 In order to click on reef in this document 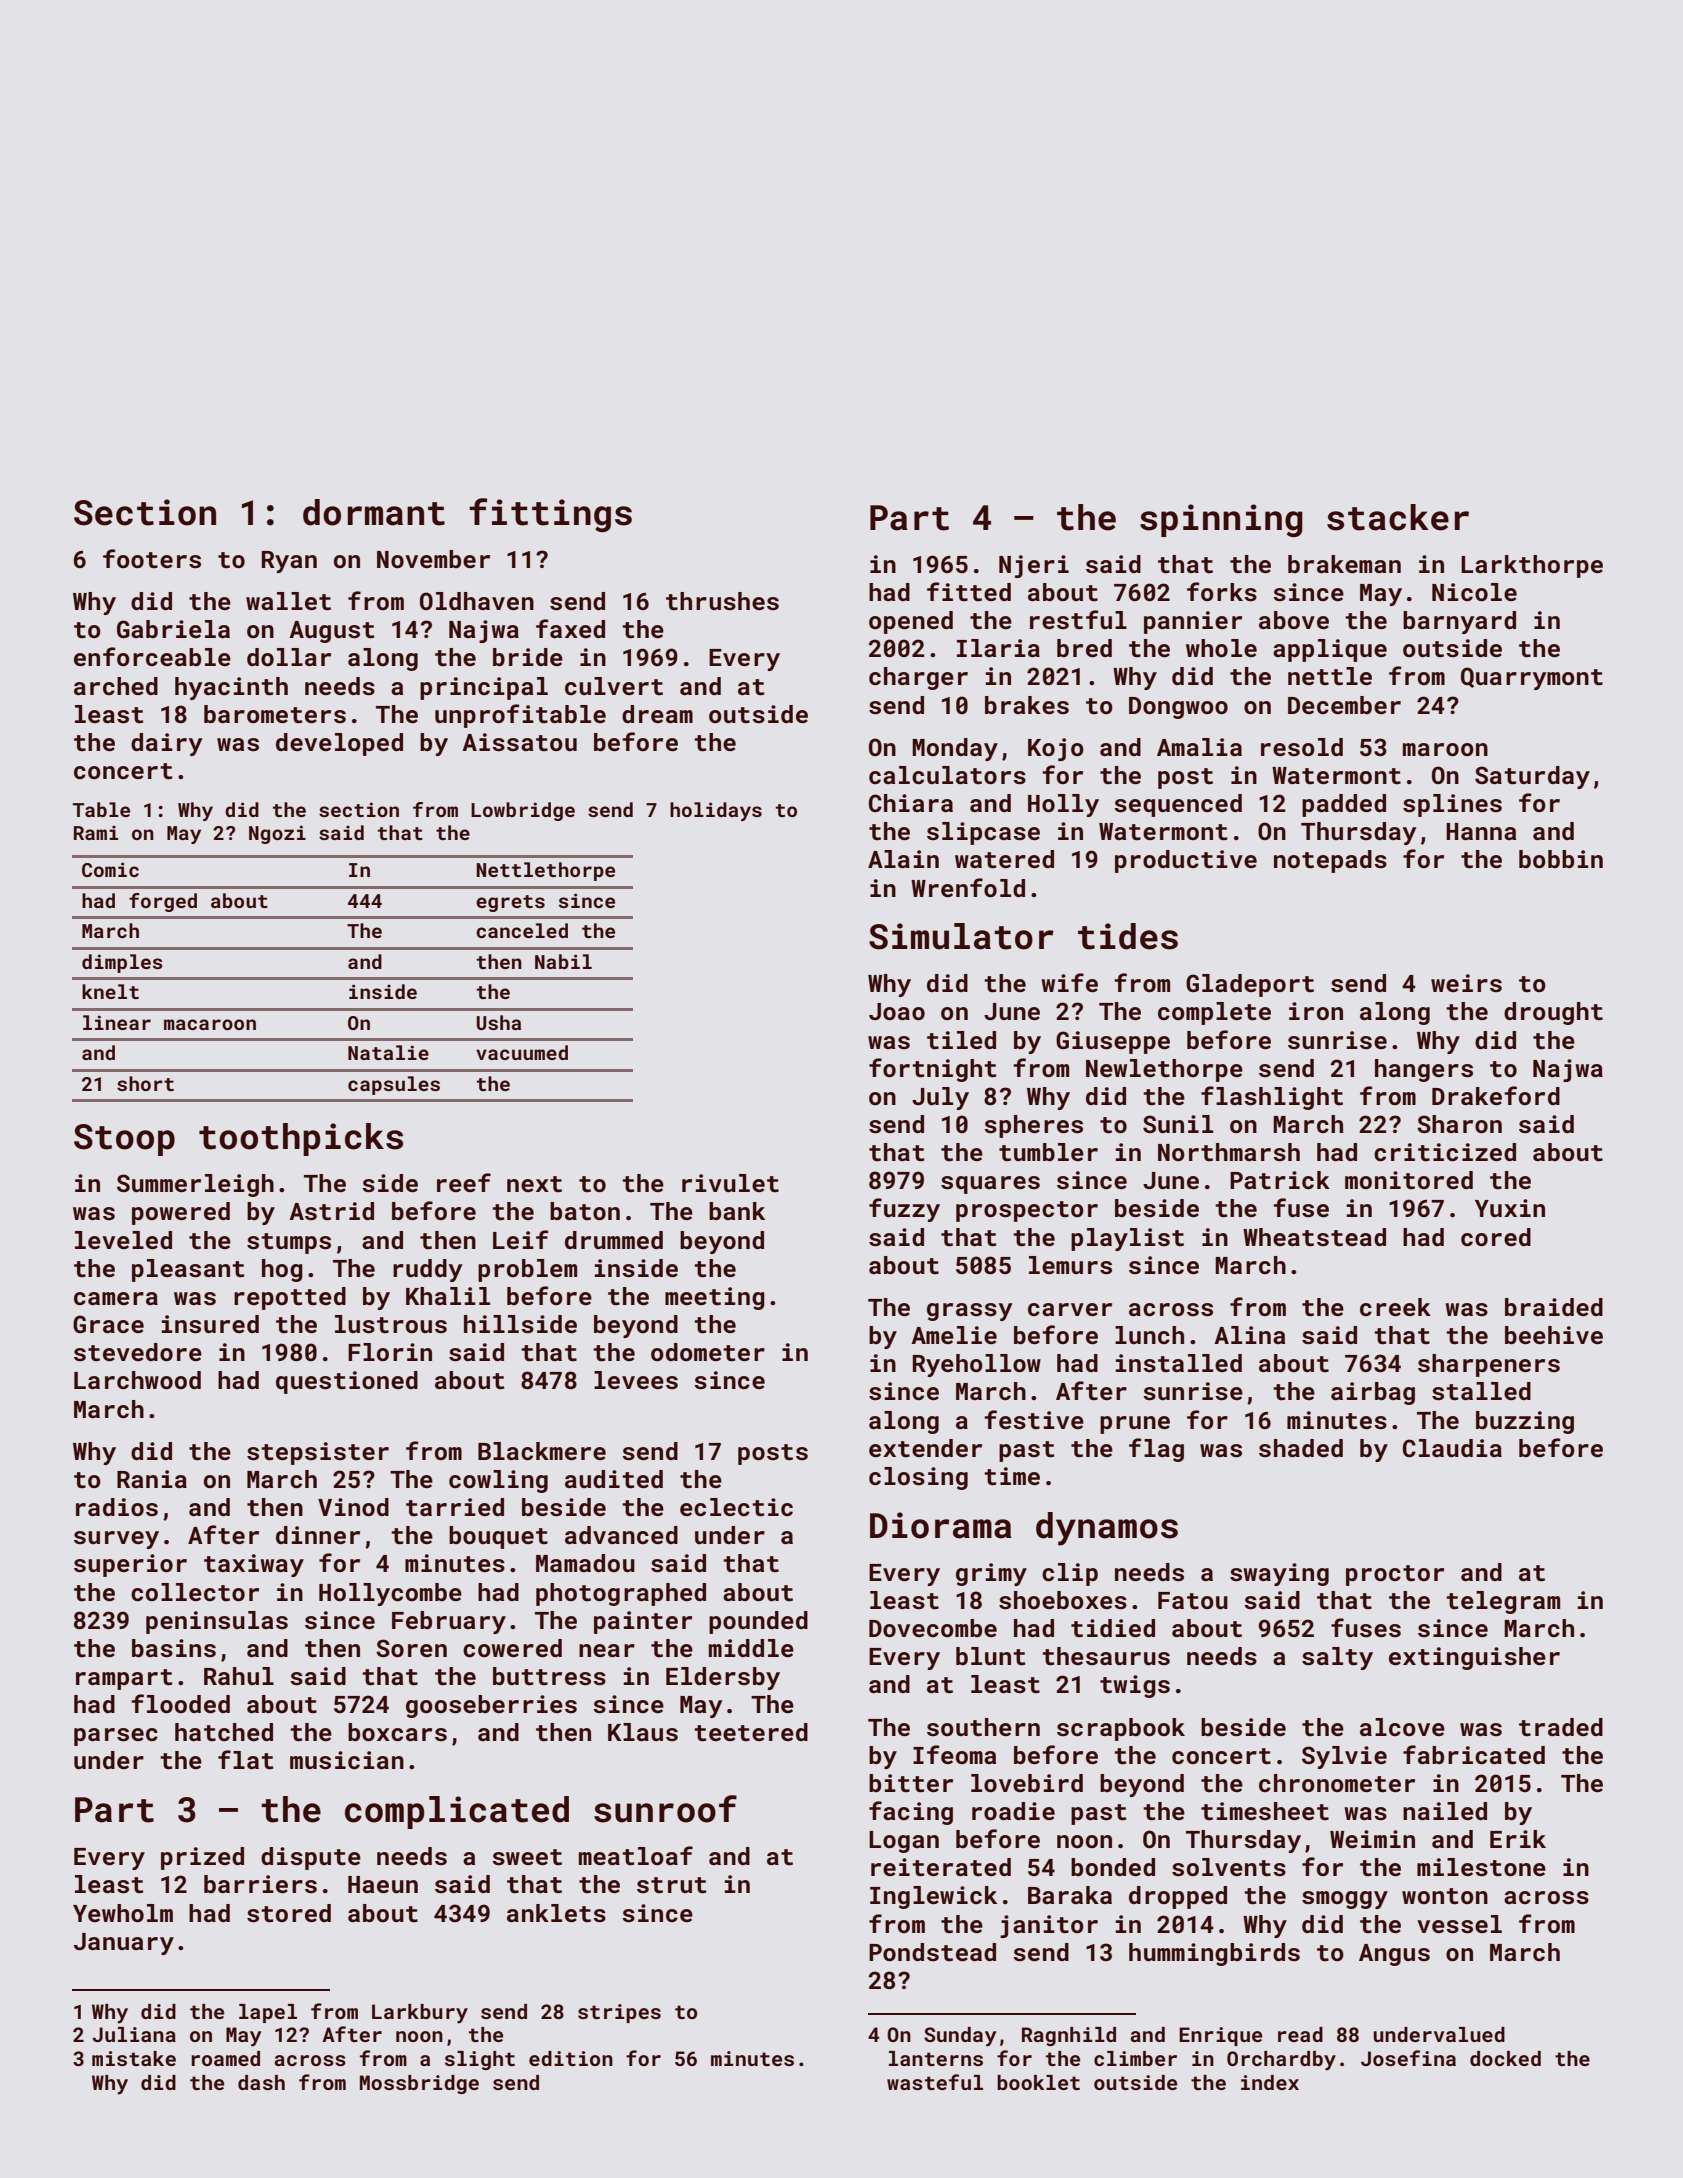, I will do `click(464, 1182)`.
